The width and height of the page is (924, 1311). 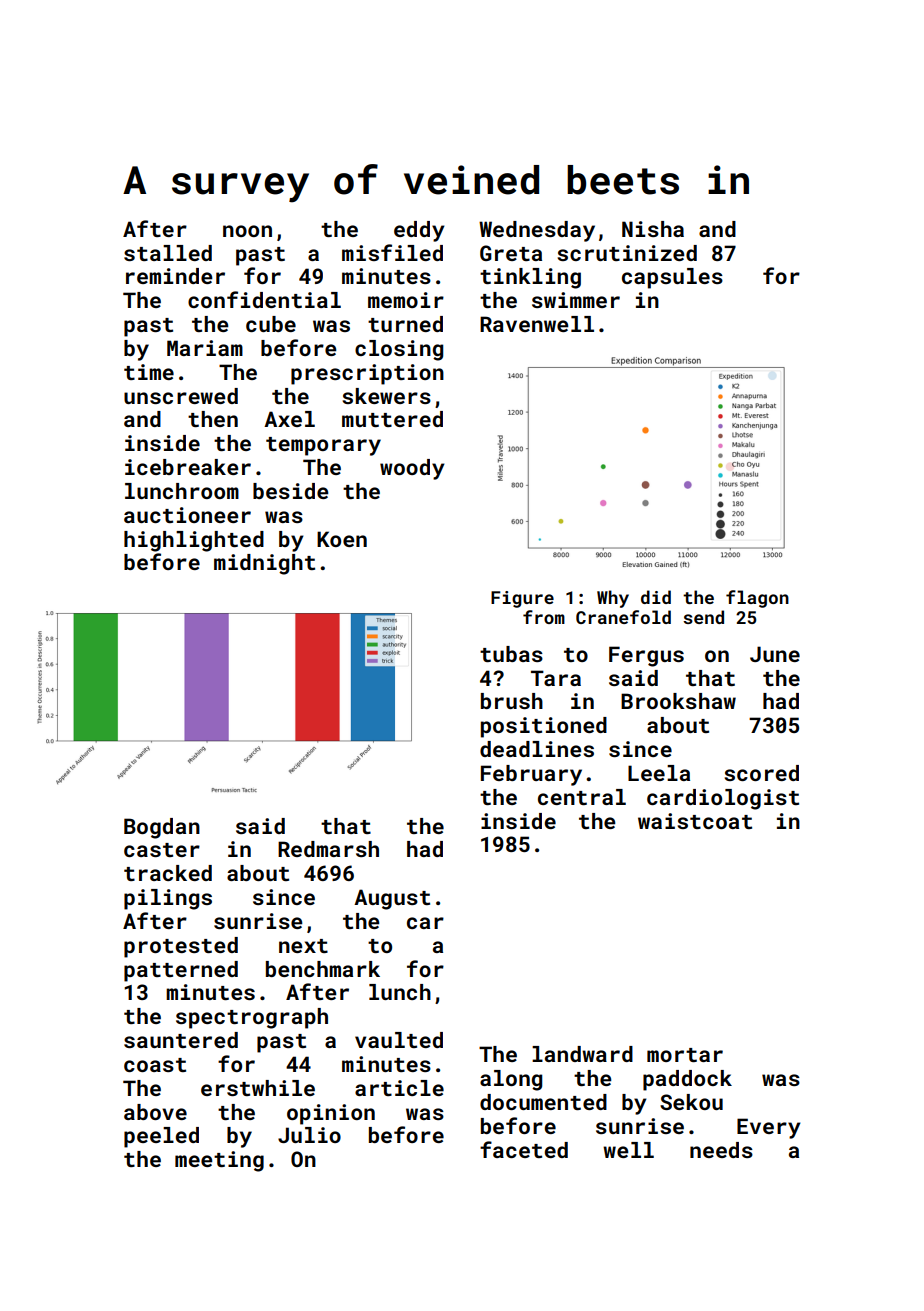 What do you see at coordinates (672, 278) in the page?
I see `capsules` at bounding box center [672, 278].
